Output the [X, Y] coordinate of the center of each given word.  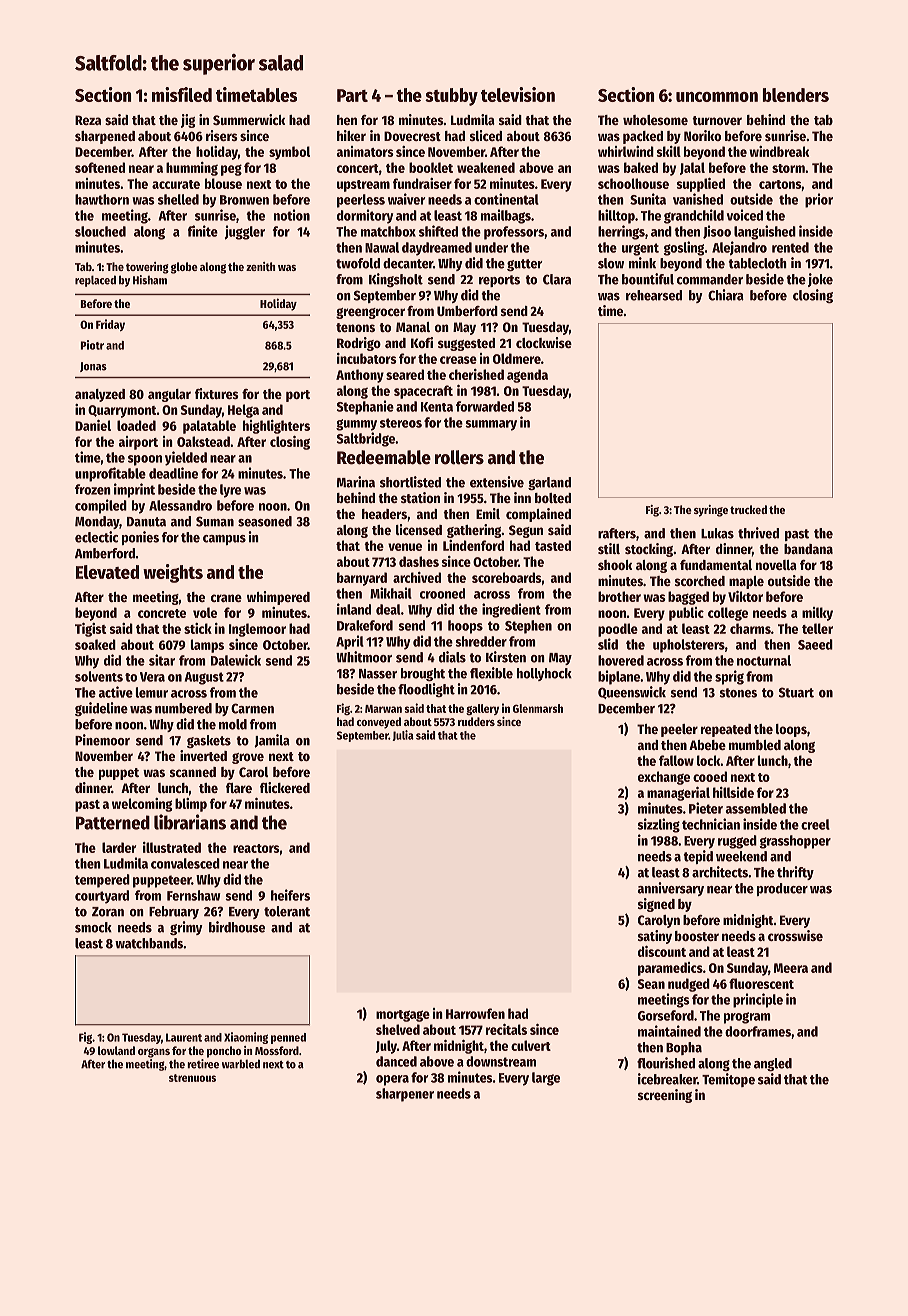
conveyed [379, 723]
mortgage [403, 1016]
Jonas [93, 367]
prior [819, 200]
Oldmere [517, 358]
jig [188, 121]
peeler [679, 730]
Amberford [105, 553]
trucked [748, 509]
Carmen [252, 708]
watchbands [149, 943]
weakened [486, 167]
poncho [224, 1052]
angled [773, 1064]
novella [776, 565]
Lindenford [473, 545]
